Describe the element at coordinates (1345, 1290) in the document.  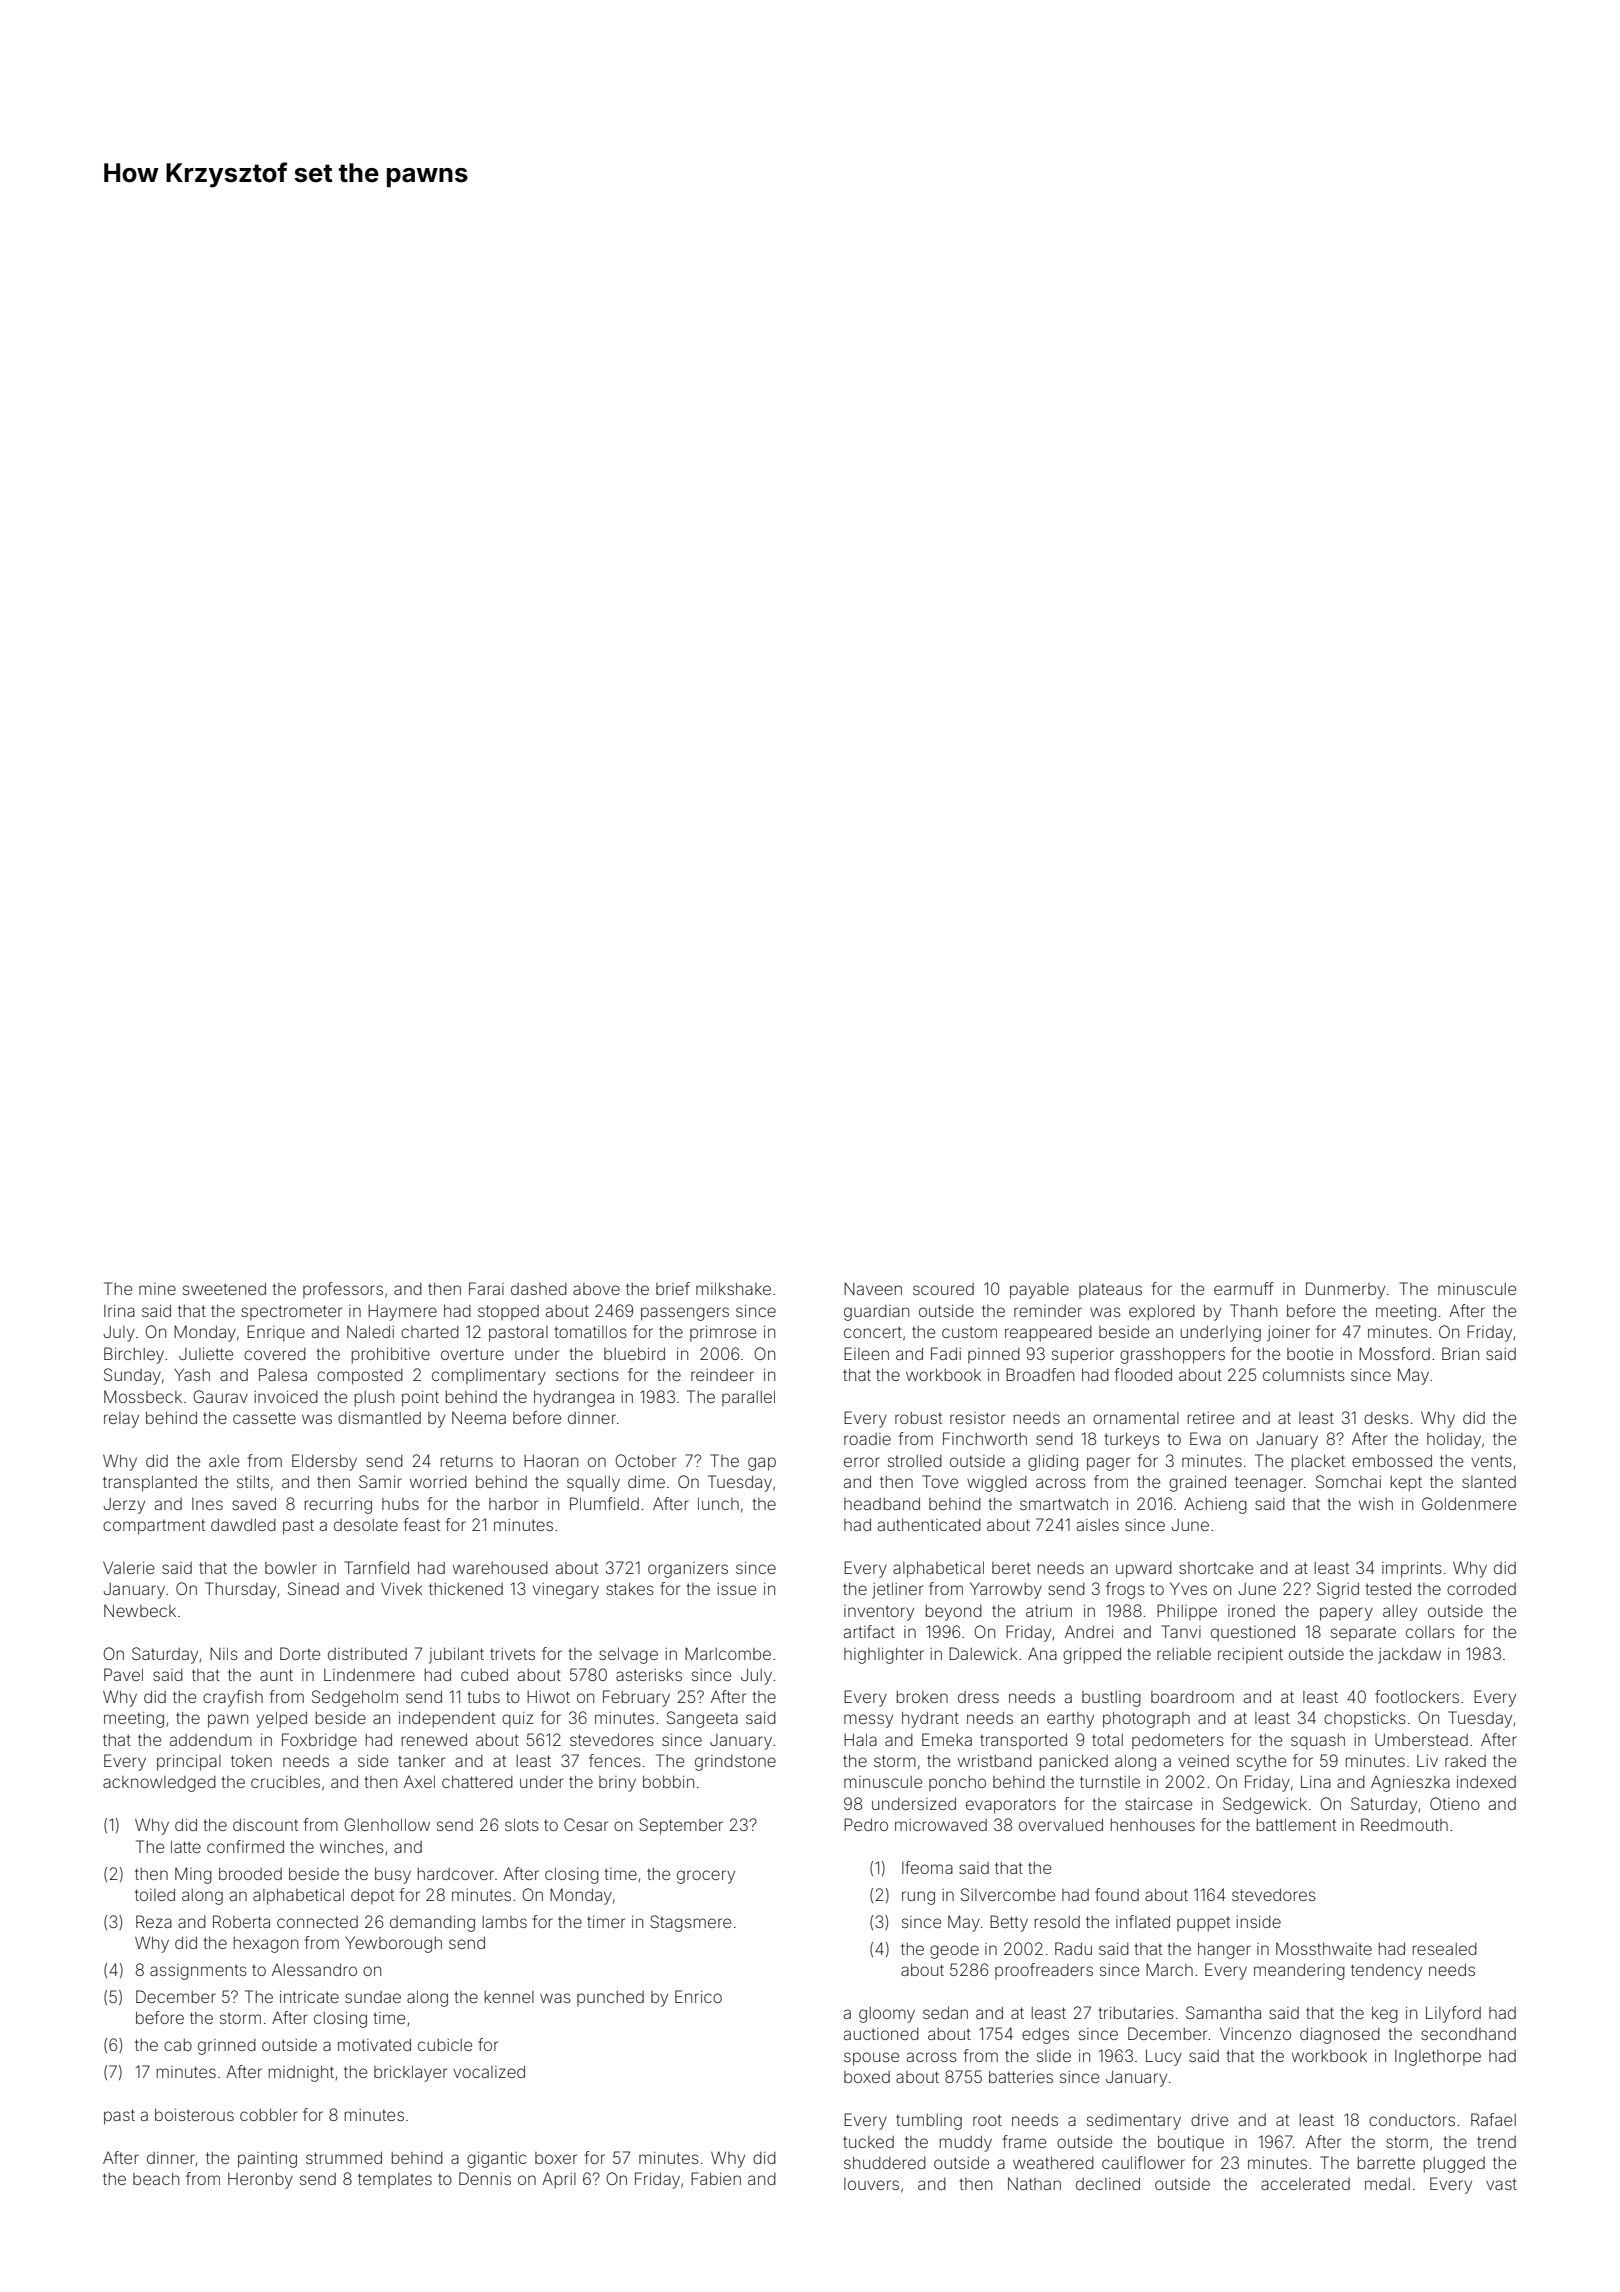
I see `Dunmerby` at that location.
